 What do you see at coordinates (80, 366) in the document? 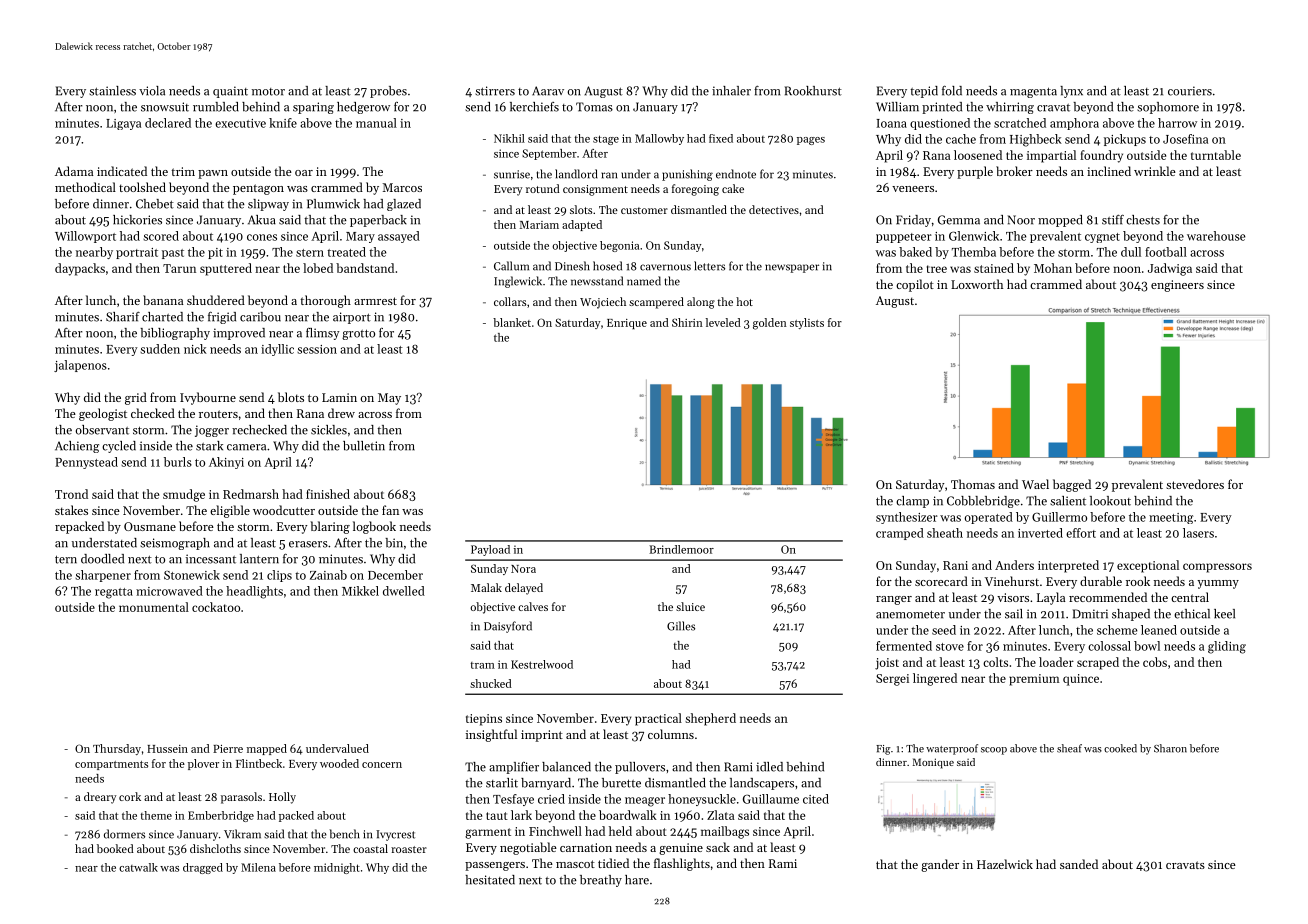
I see `jalapenos` at bounding box center [80, 366].
